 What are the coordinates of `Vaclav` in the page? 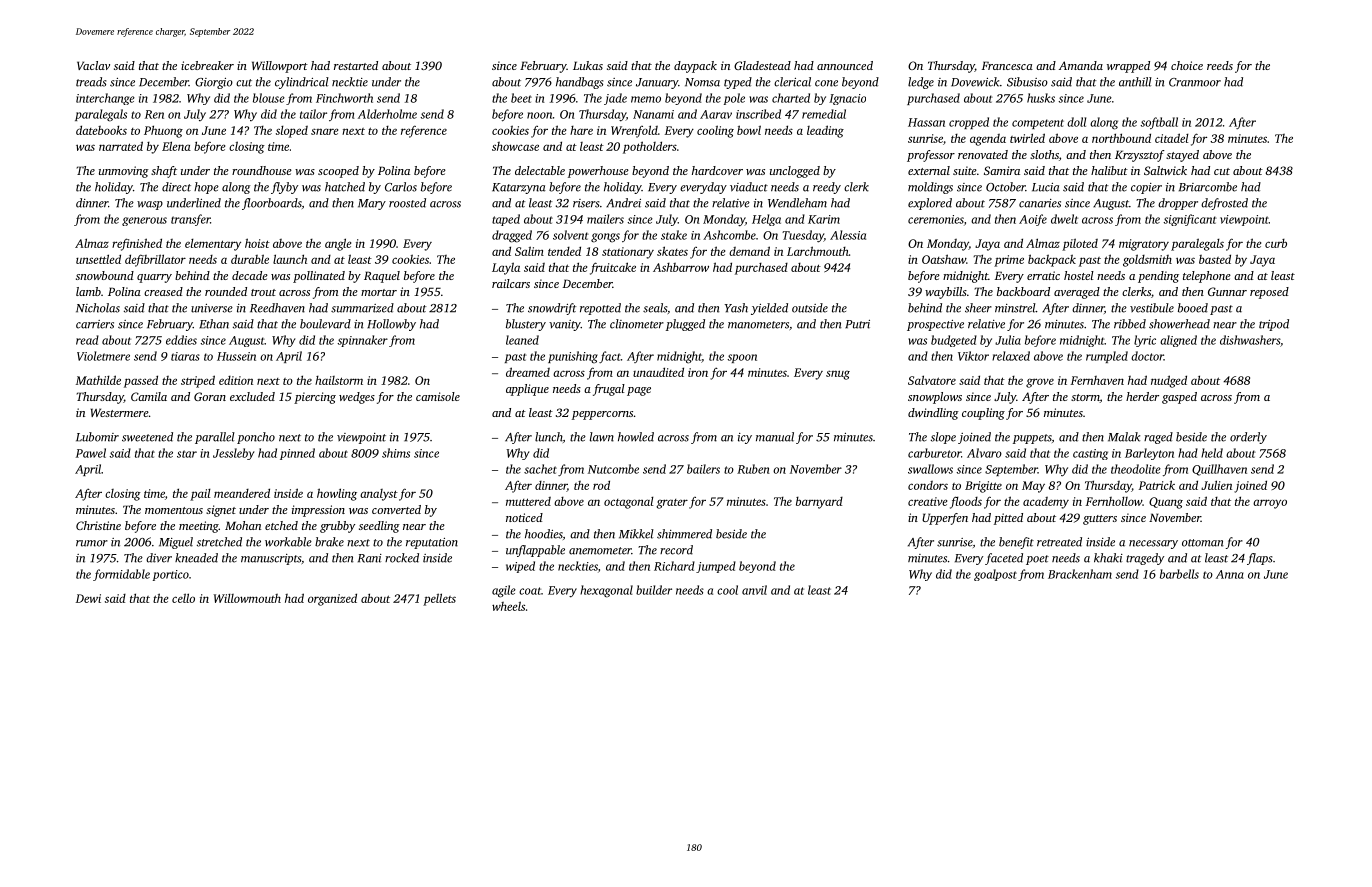 It's located at (93, 65).
